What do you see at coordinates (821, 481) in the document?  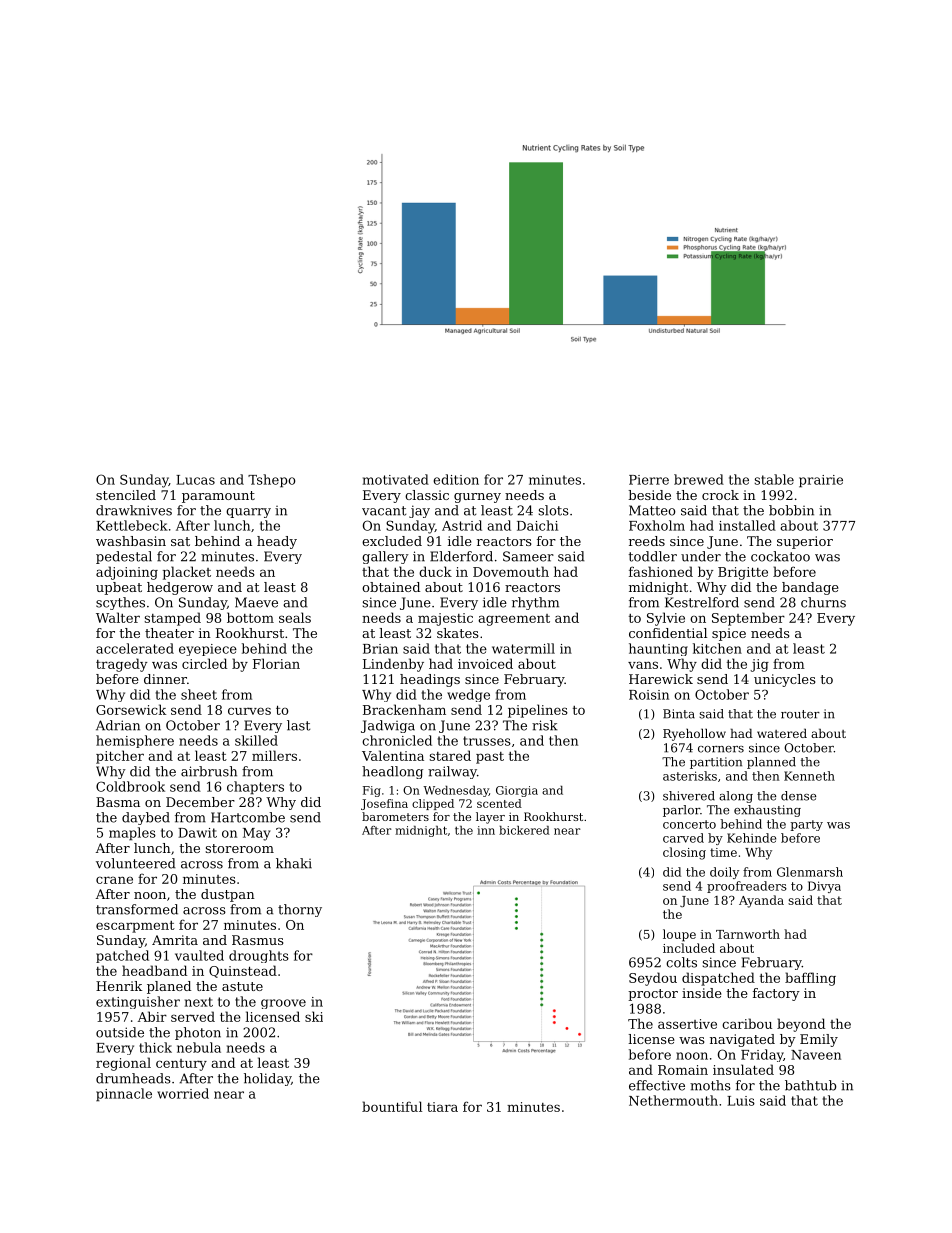 I see `prairie` at bounding box center [821, 481].
